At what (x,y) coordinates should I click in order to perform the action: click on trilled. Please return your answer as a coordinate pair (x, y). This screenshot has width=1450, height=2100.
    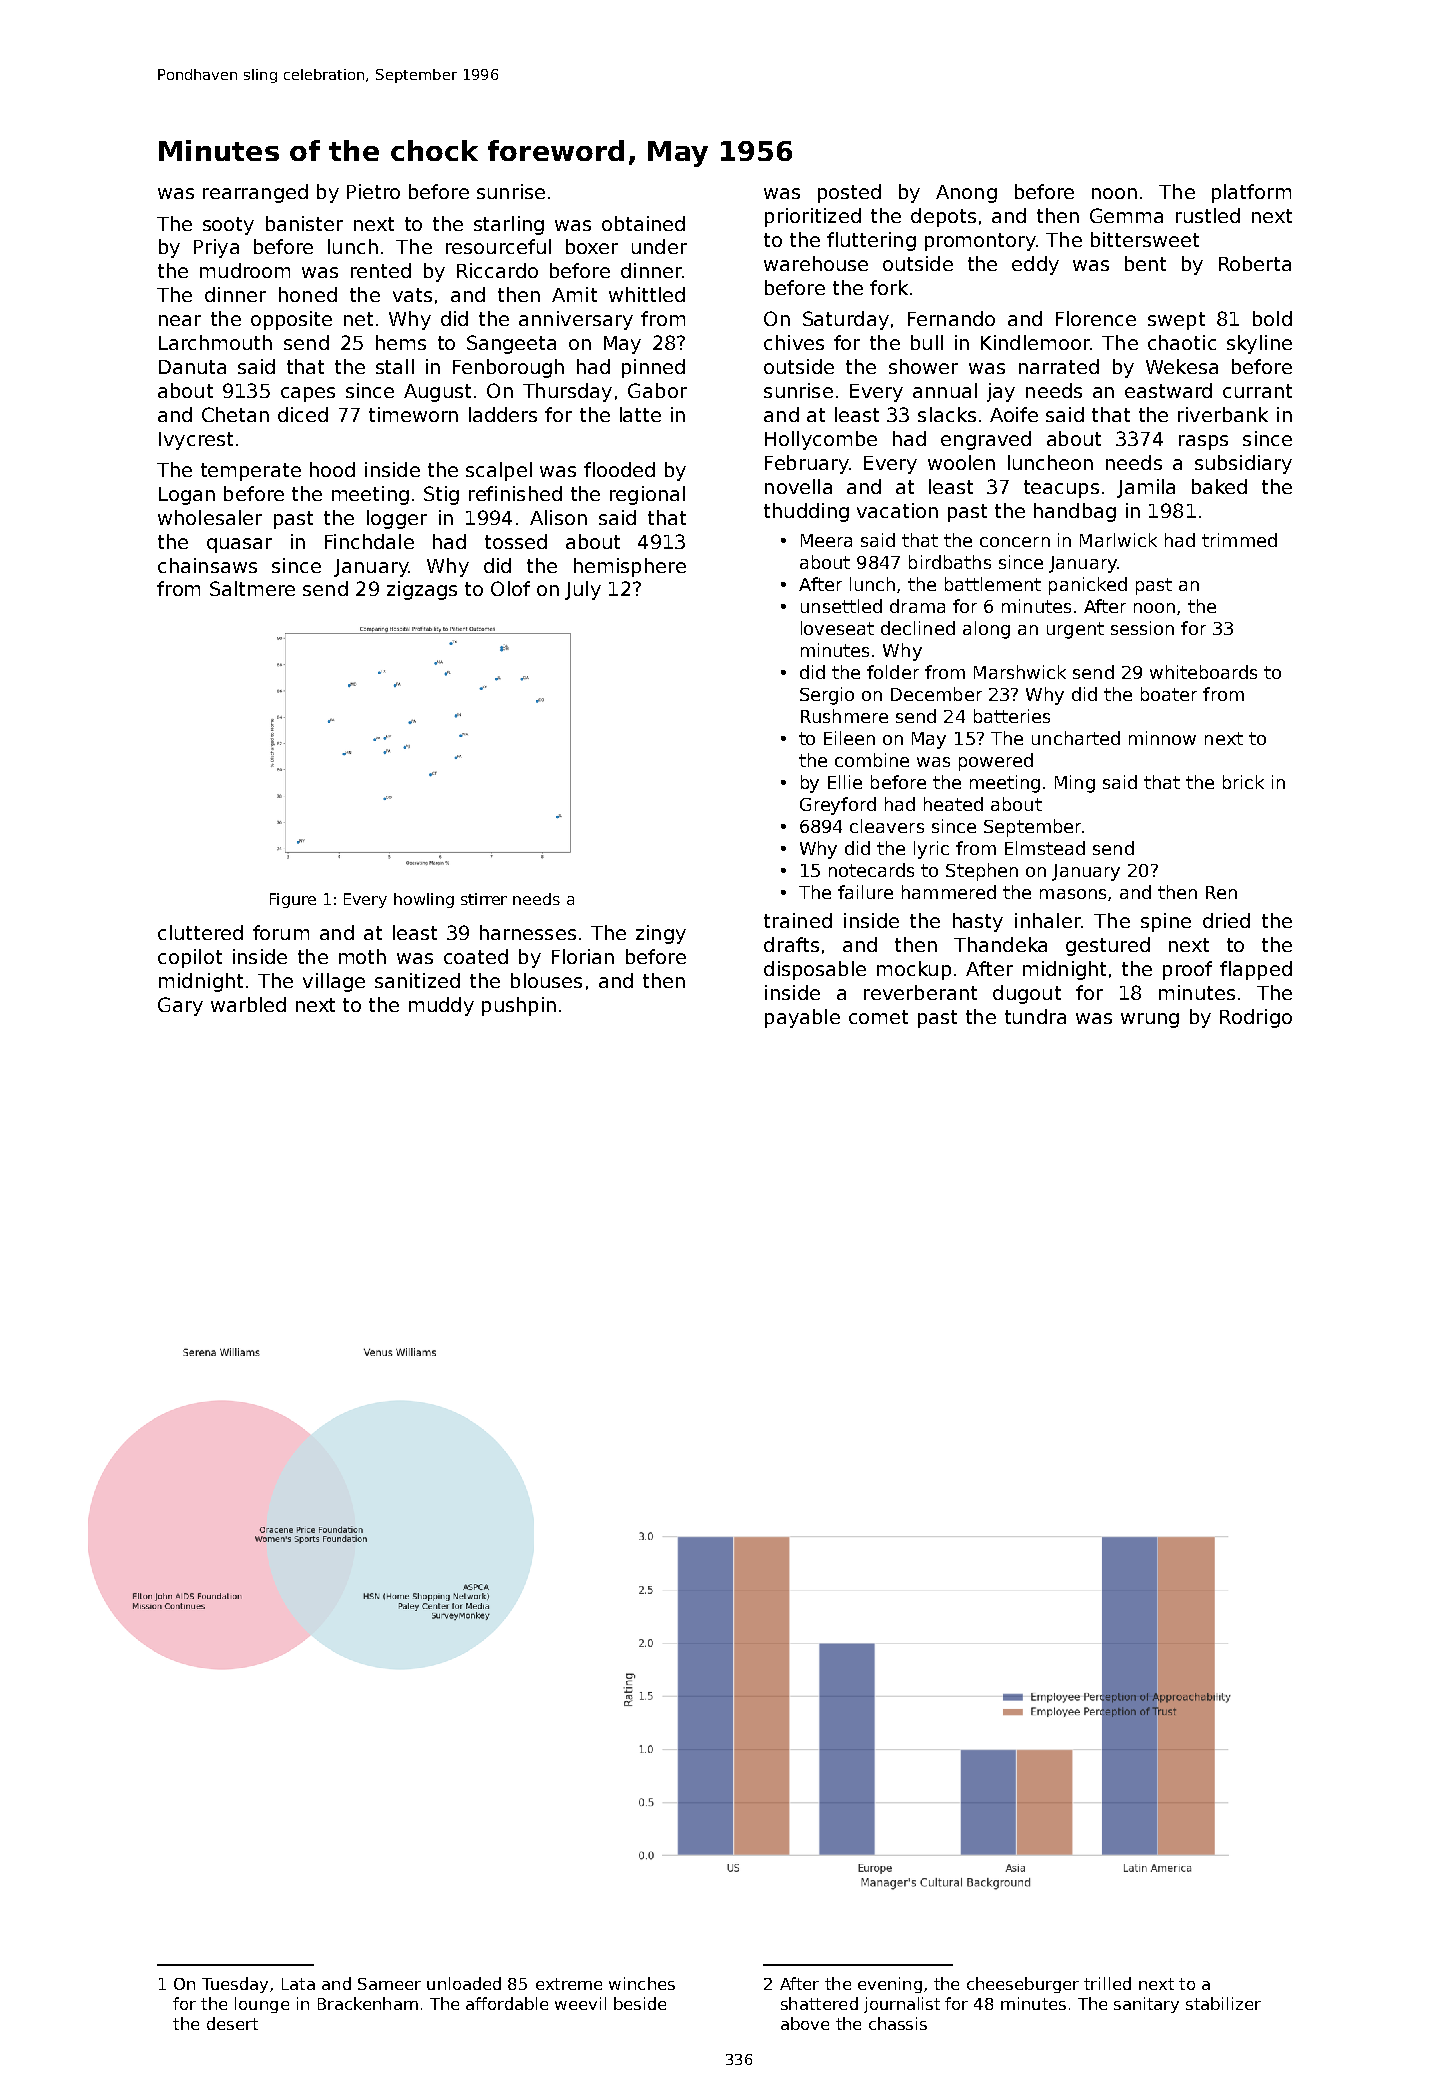
    Looking at the image, I should click on (1107, 1983).
